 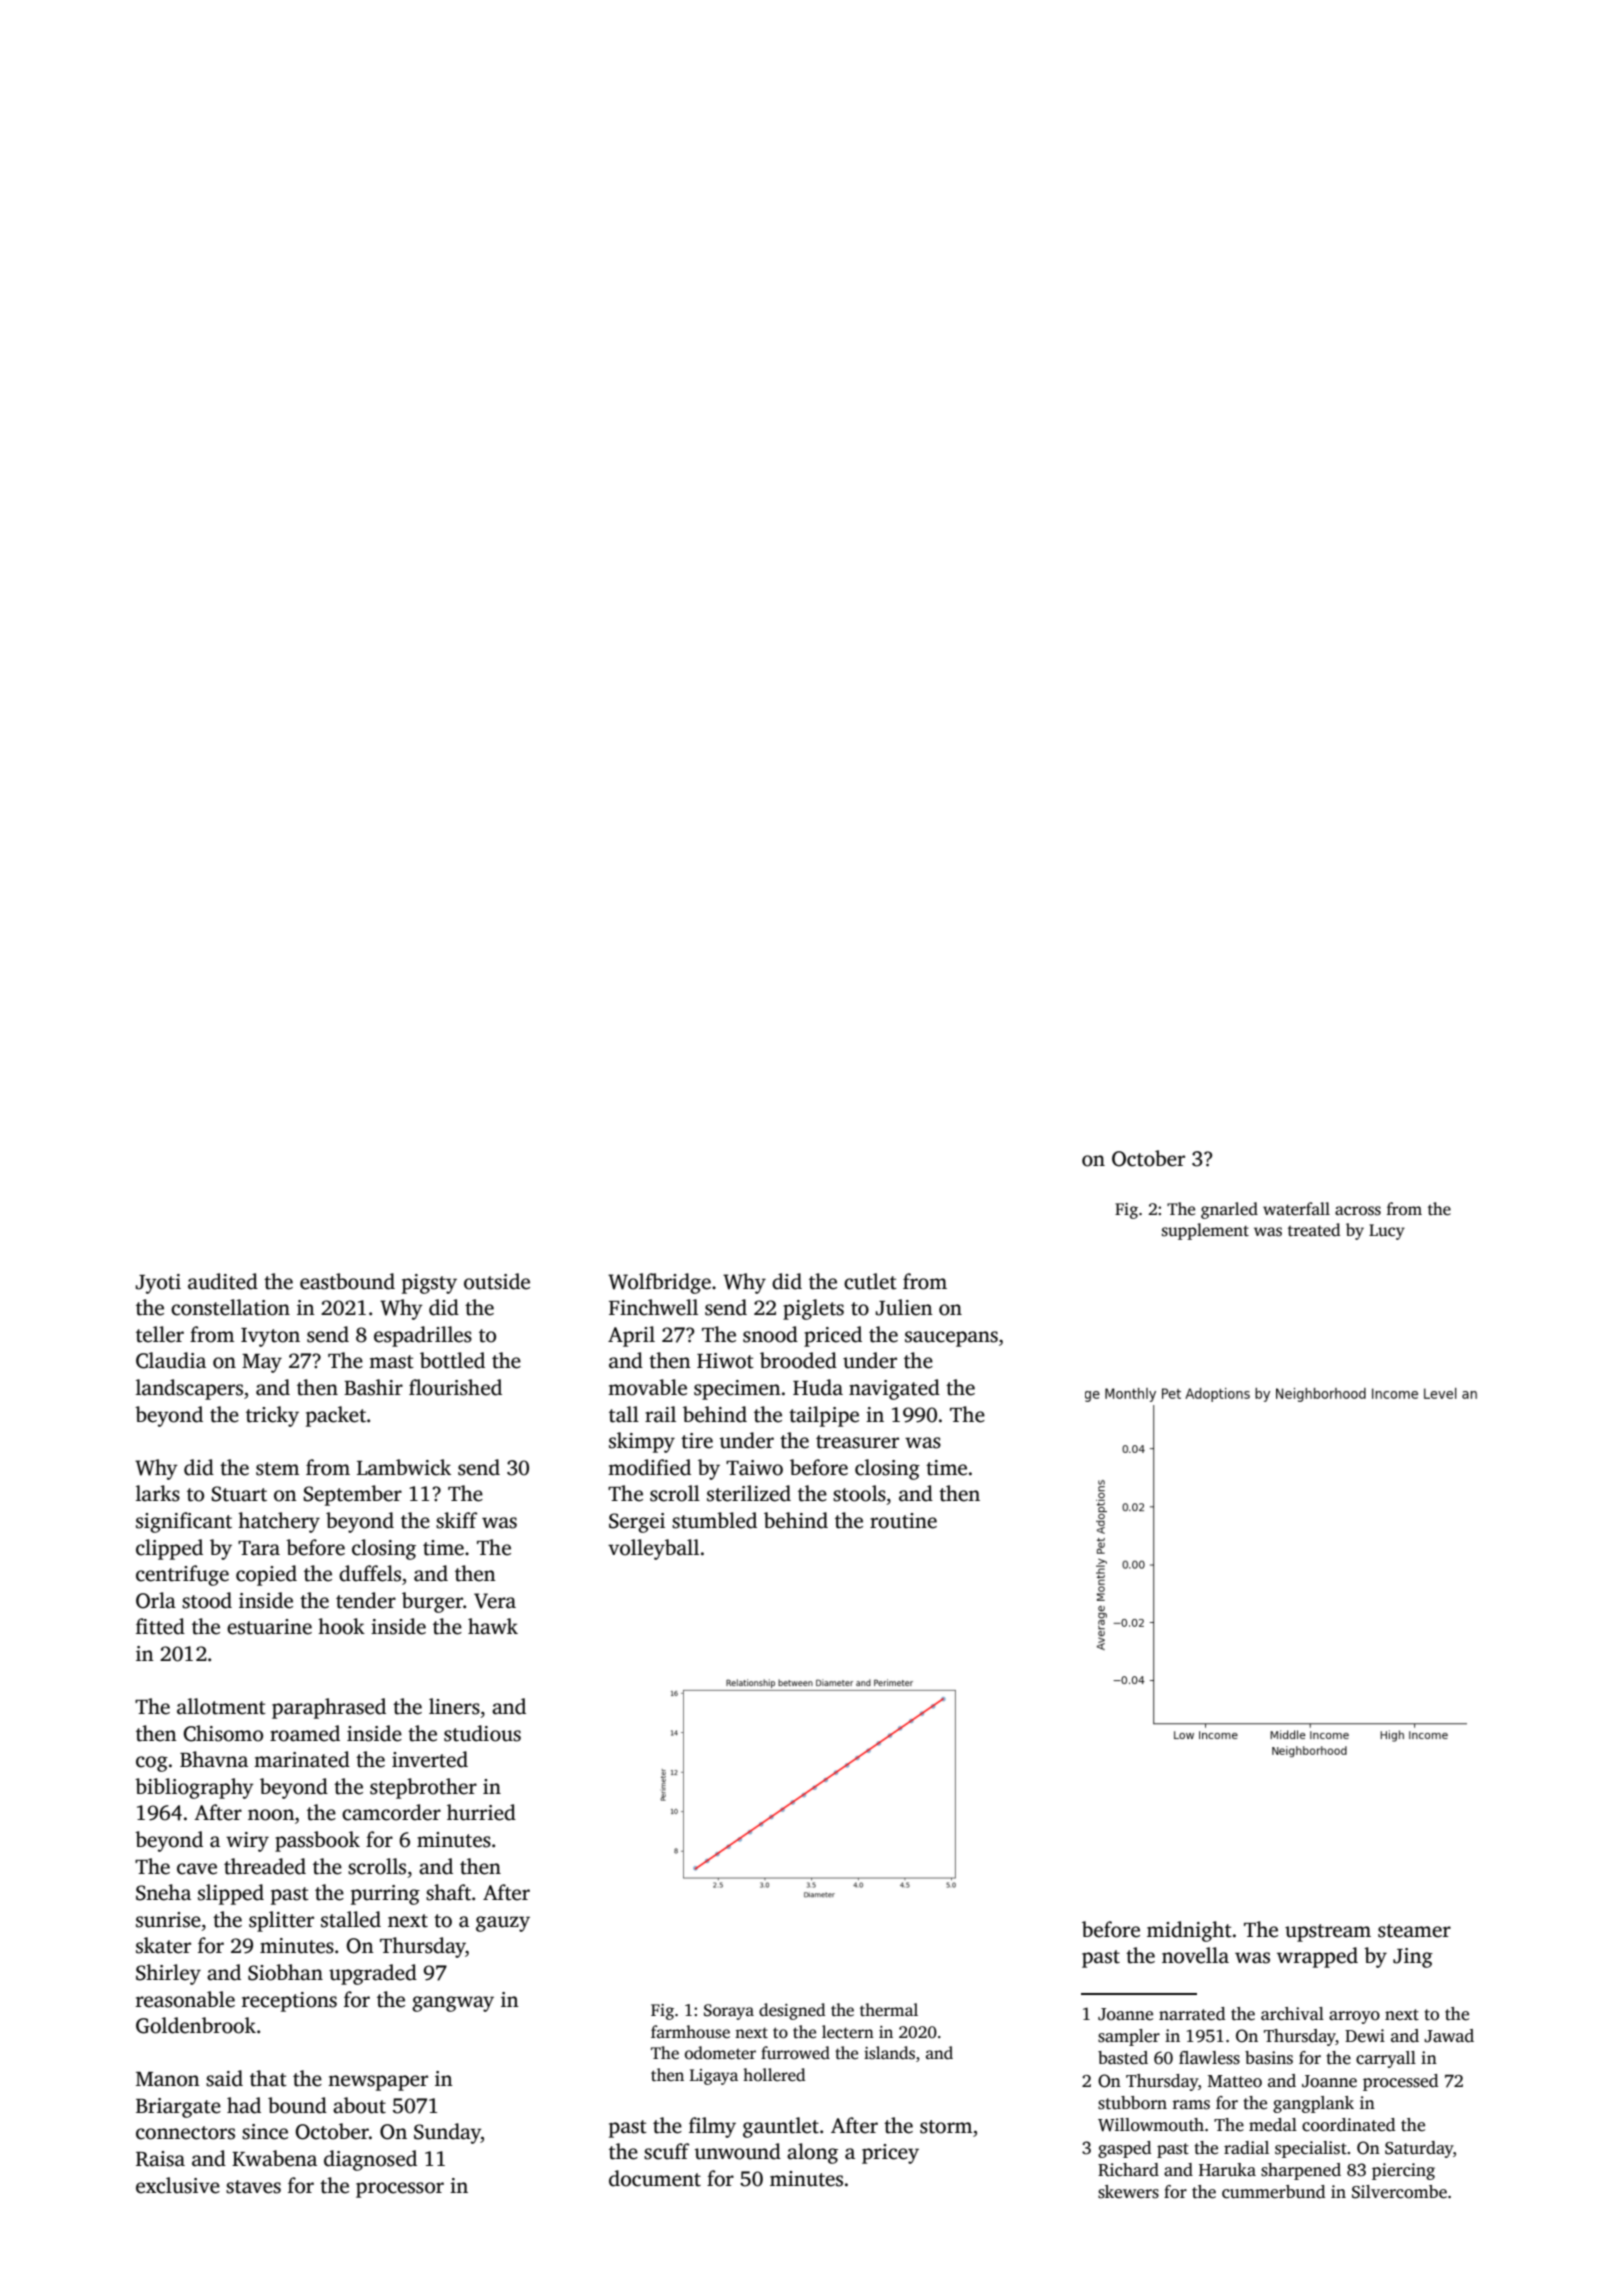 I want to click on outside, so click(x=497, y=1281).
